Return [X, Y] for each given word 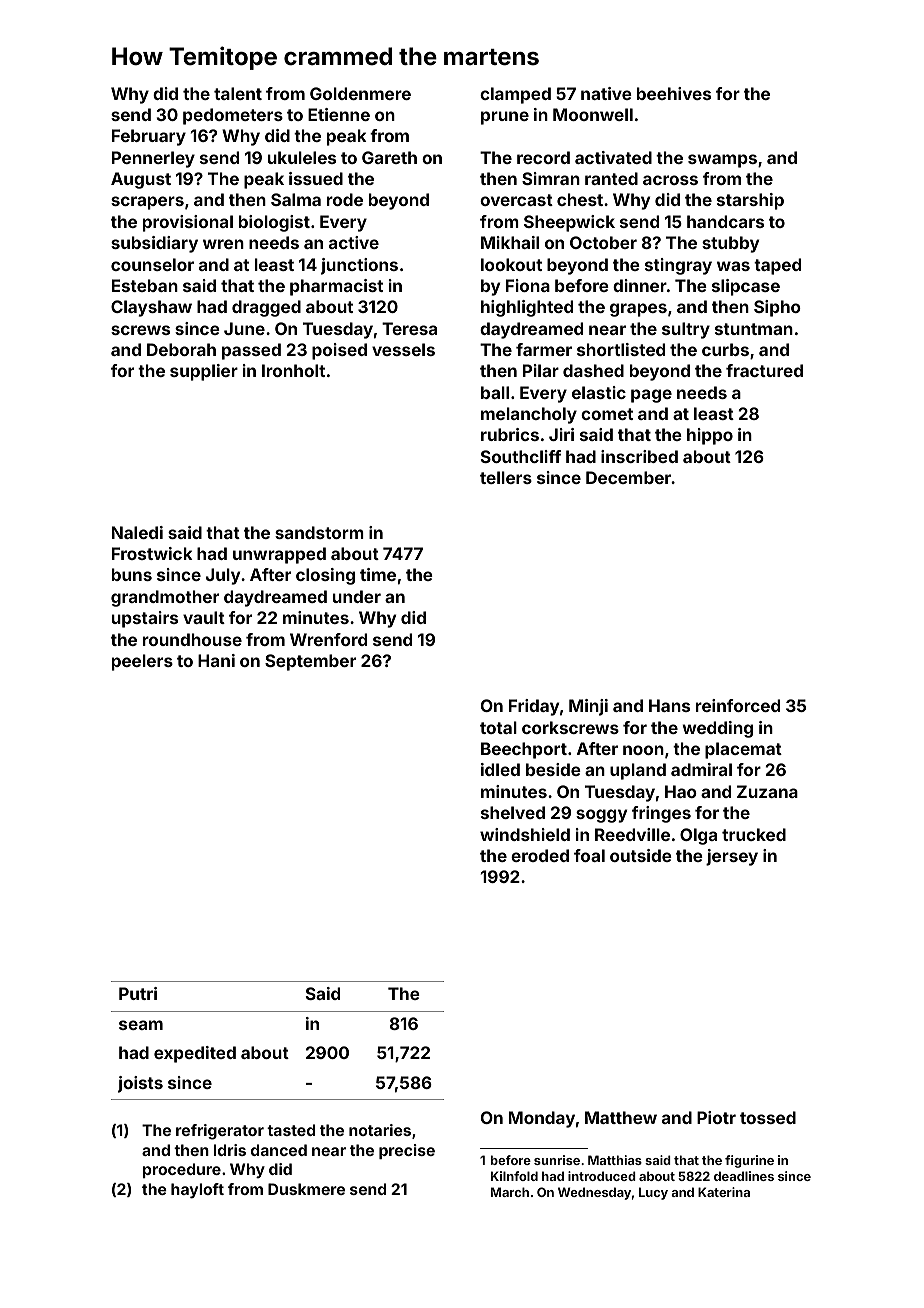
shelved [513, 812]
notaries [380, 1130]
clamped [515, 95]
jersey [732, 857]
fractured [764, 370]
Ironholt [293, 370]
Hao [681, 791]
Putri [138, 993]
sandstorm [319, 532]
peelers [142, 662]
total [498, 727]
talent [238, 93]
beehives [674, 93]
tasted [291, 1130]
